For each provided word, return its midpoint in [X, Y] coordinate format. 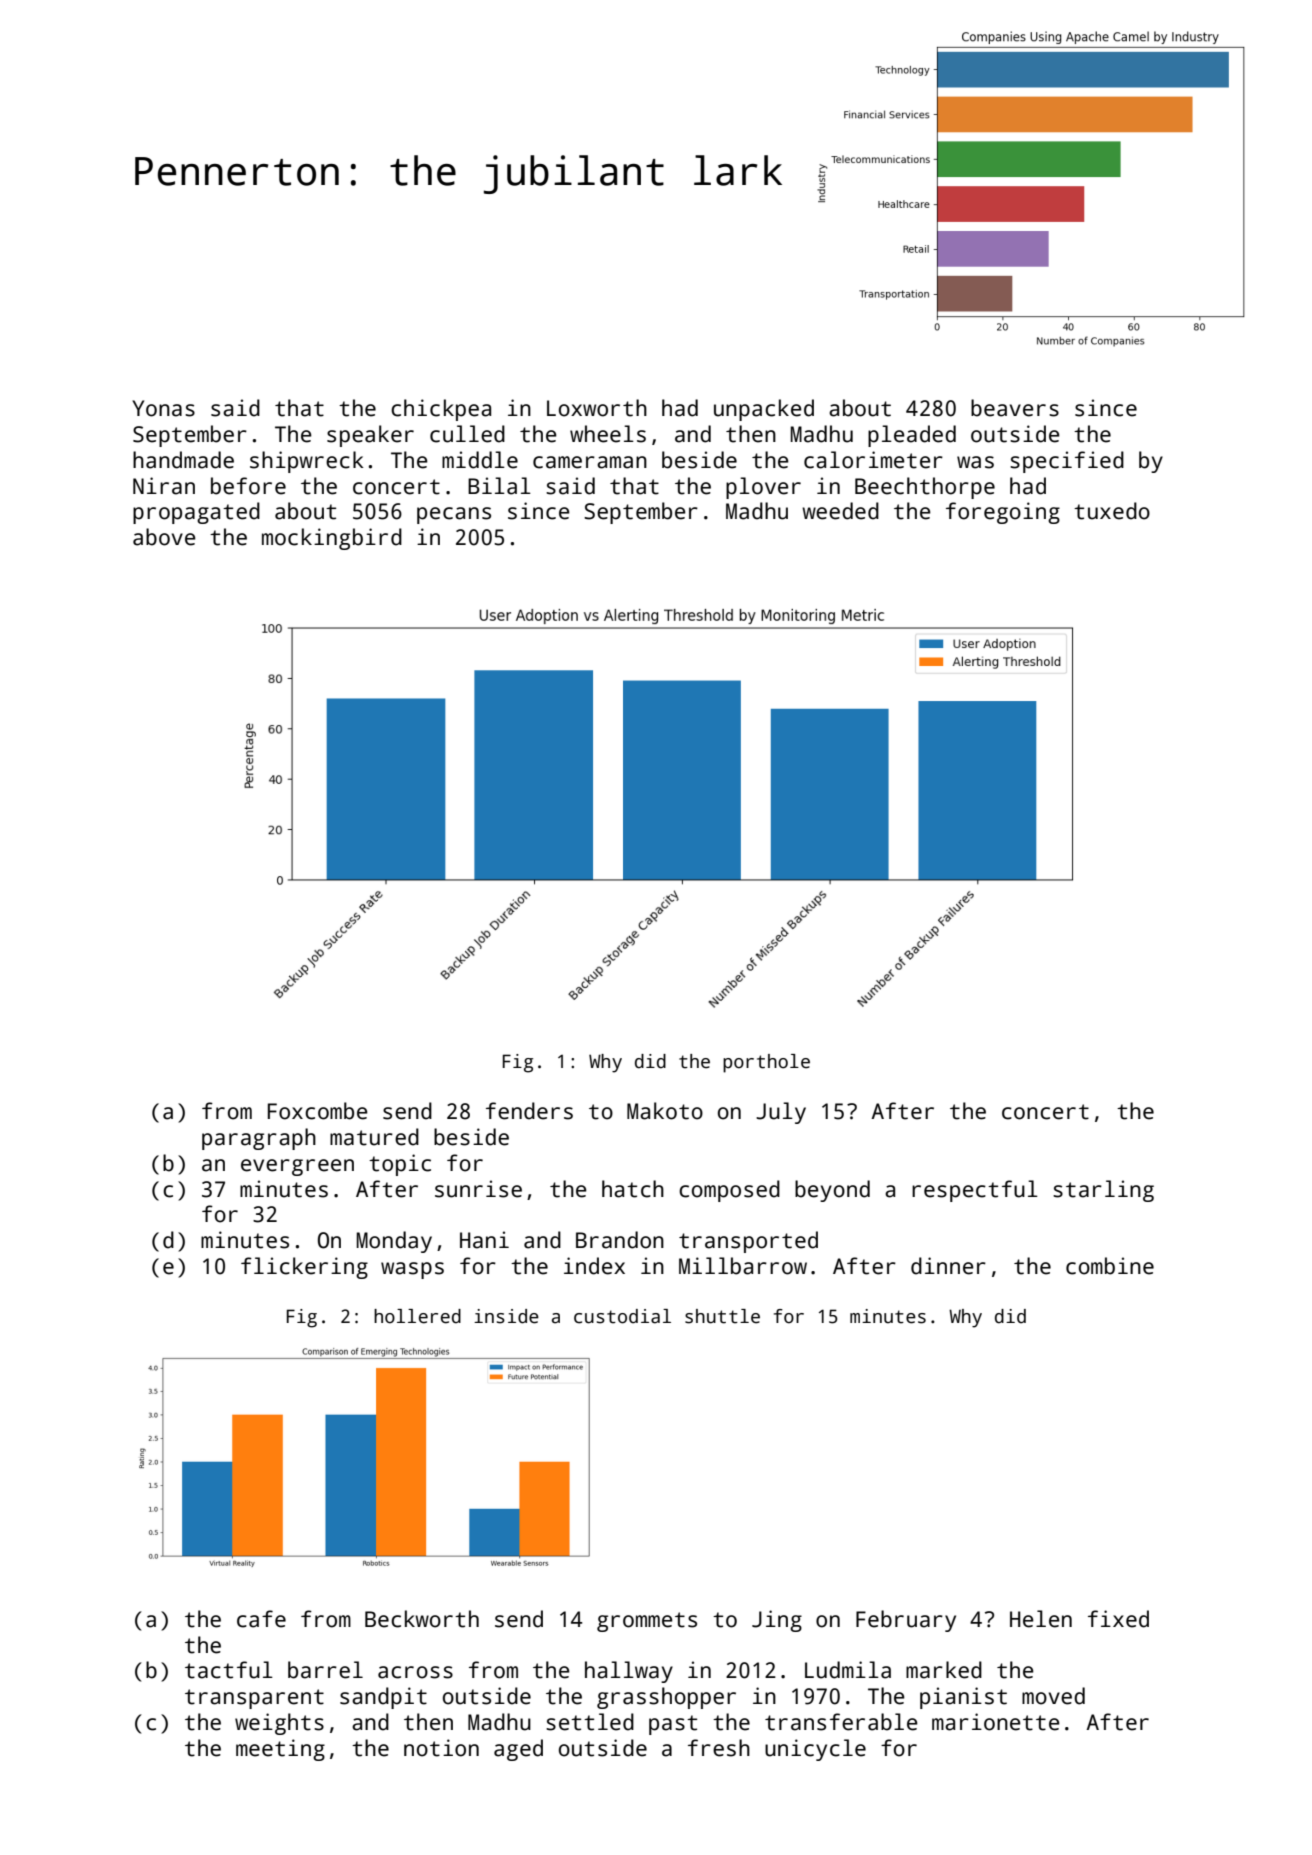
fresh [719, 1748]
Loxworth [597, 408]
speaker [370, 436]
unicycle [815, 1750]
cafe [261, 1619]
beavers [1015, 408]
